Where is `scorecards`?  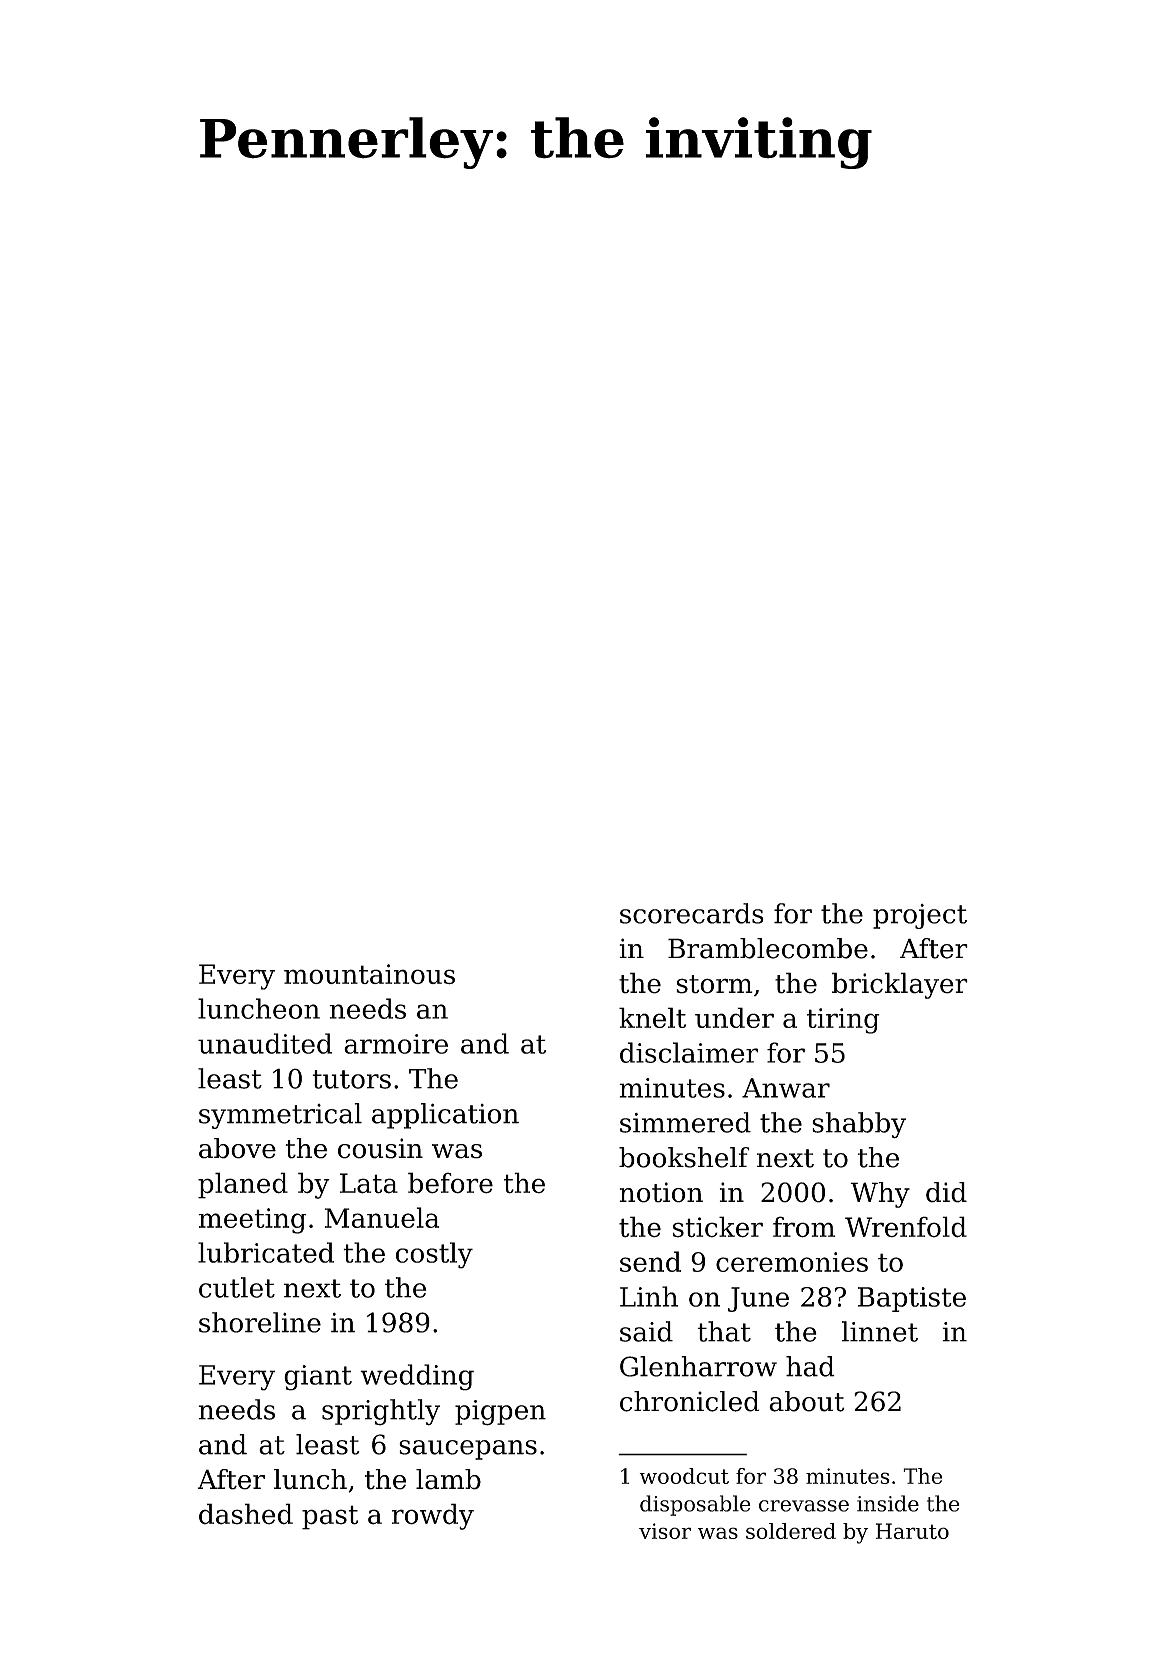
scorecards is located at coordinates (692, 913).
